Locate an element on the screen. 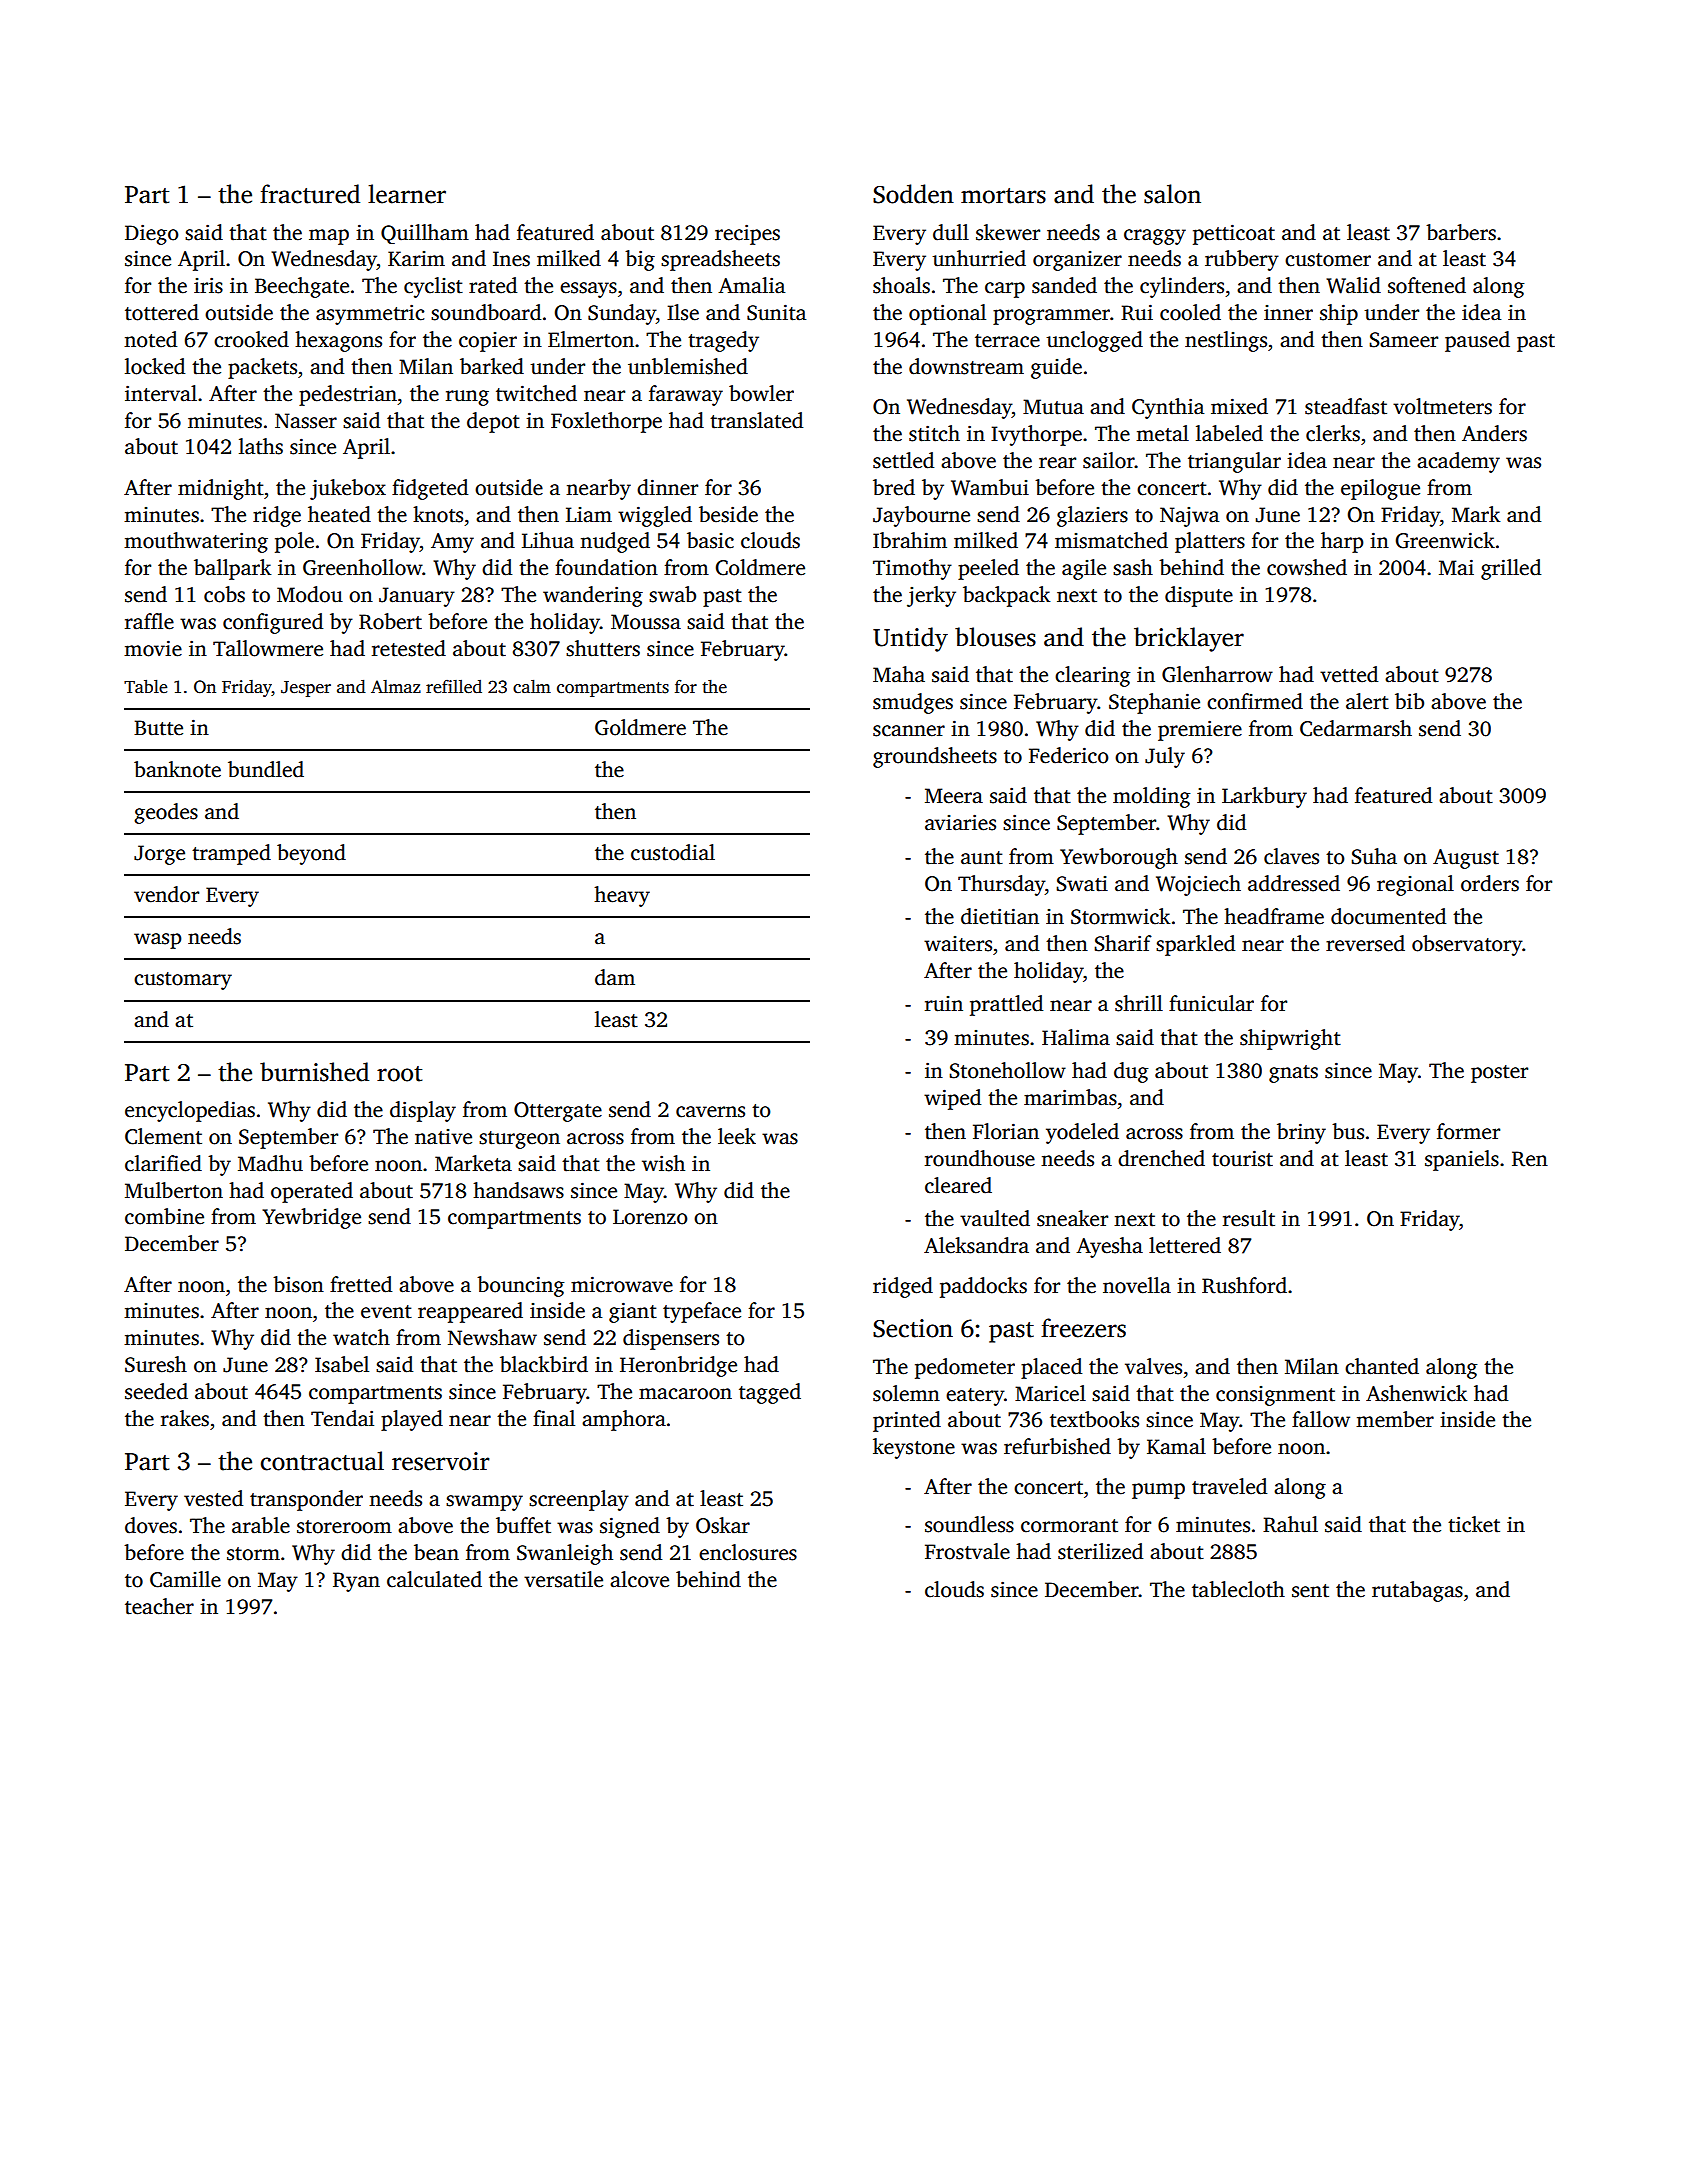  alcove is located at coordinates (639, 1579).
